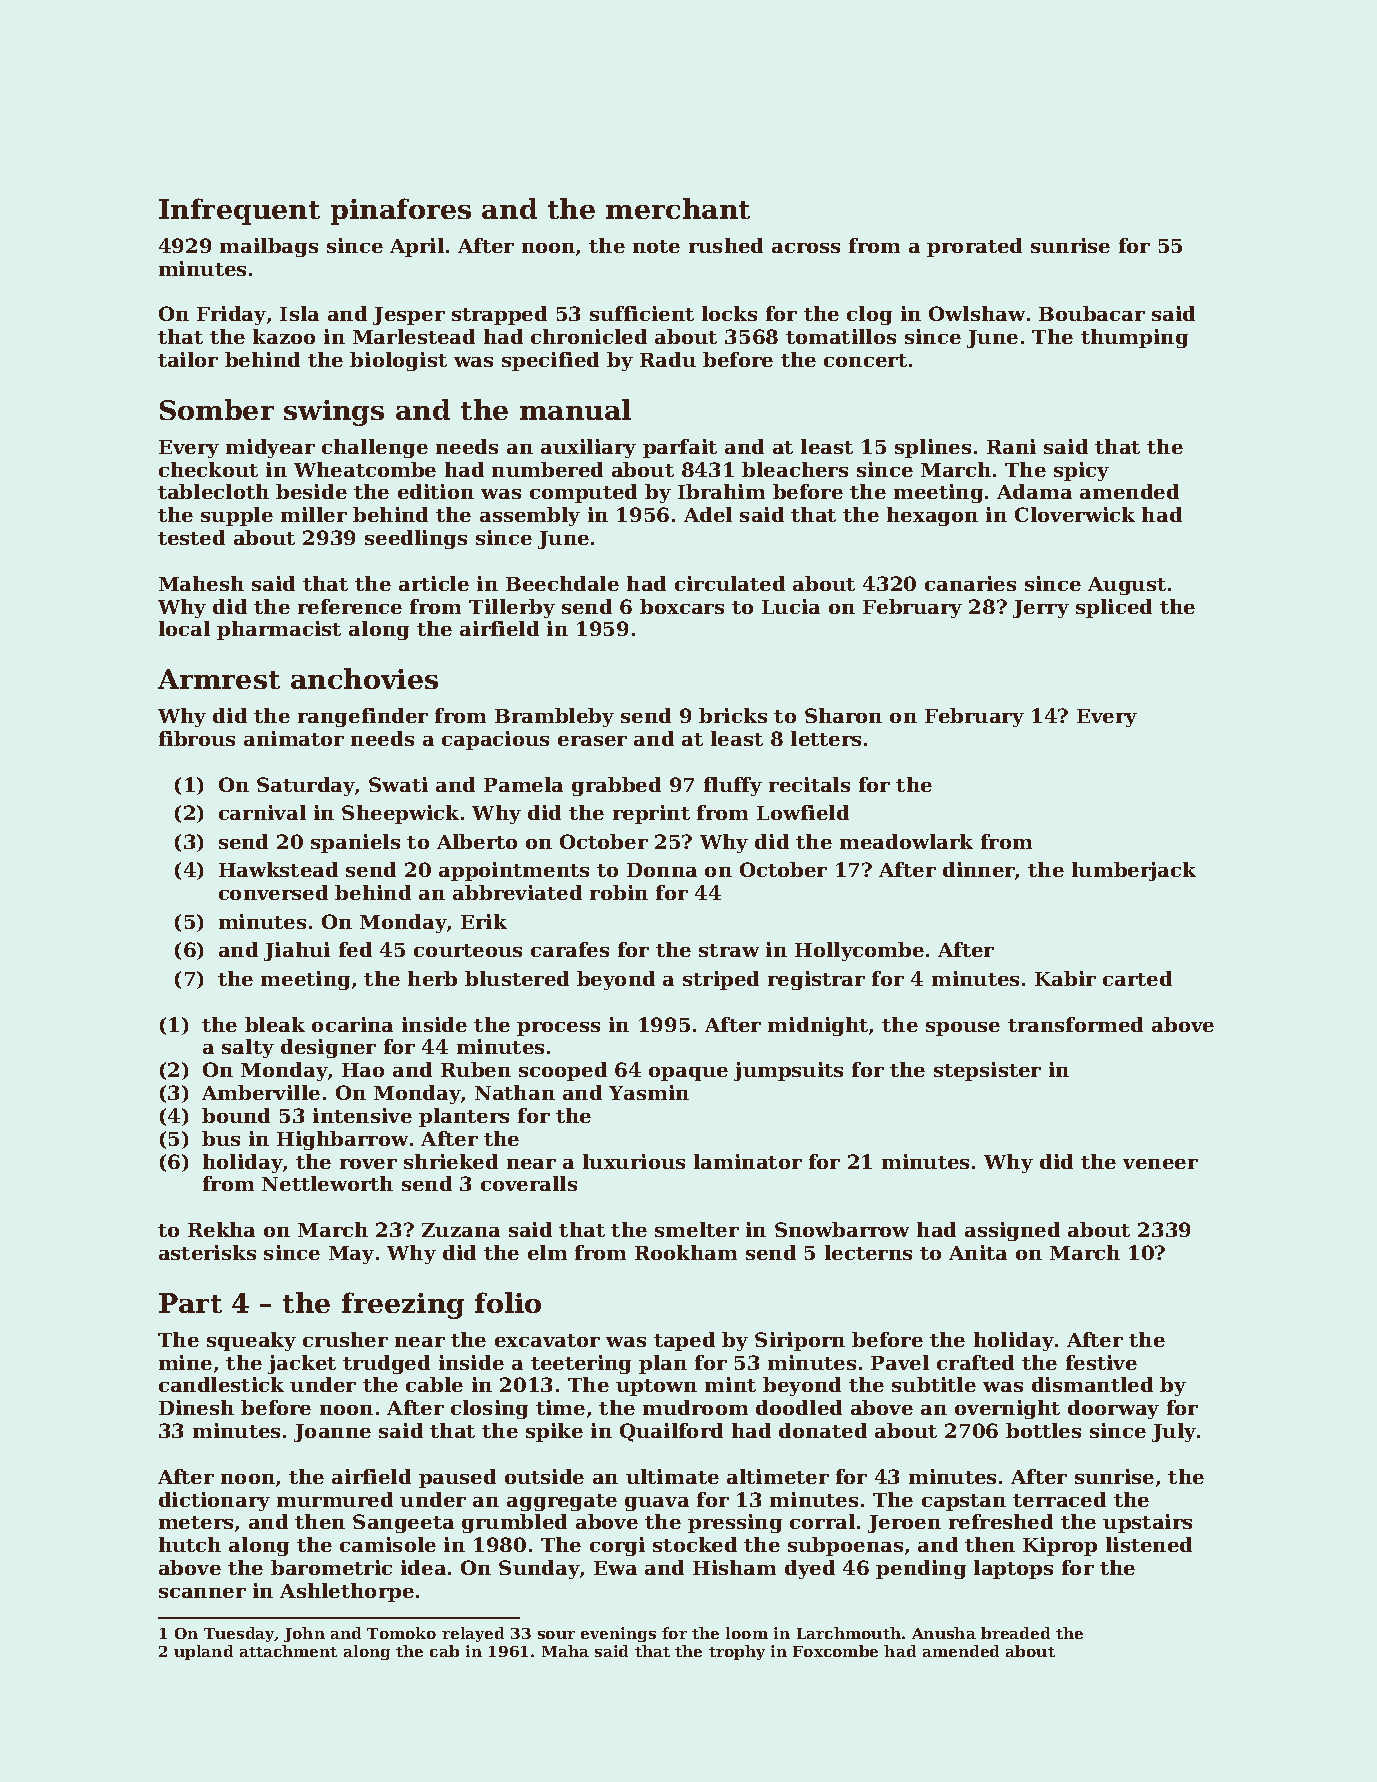 The image size is (1377, 1782). What do you see at coordinates (273, 892) in the screenshot?
I see `conversed` at bounding box center [273, 892].
